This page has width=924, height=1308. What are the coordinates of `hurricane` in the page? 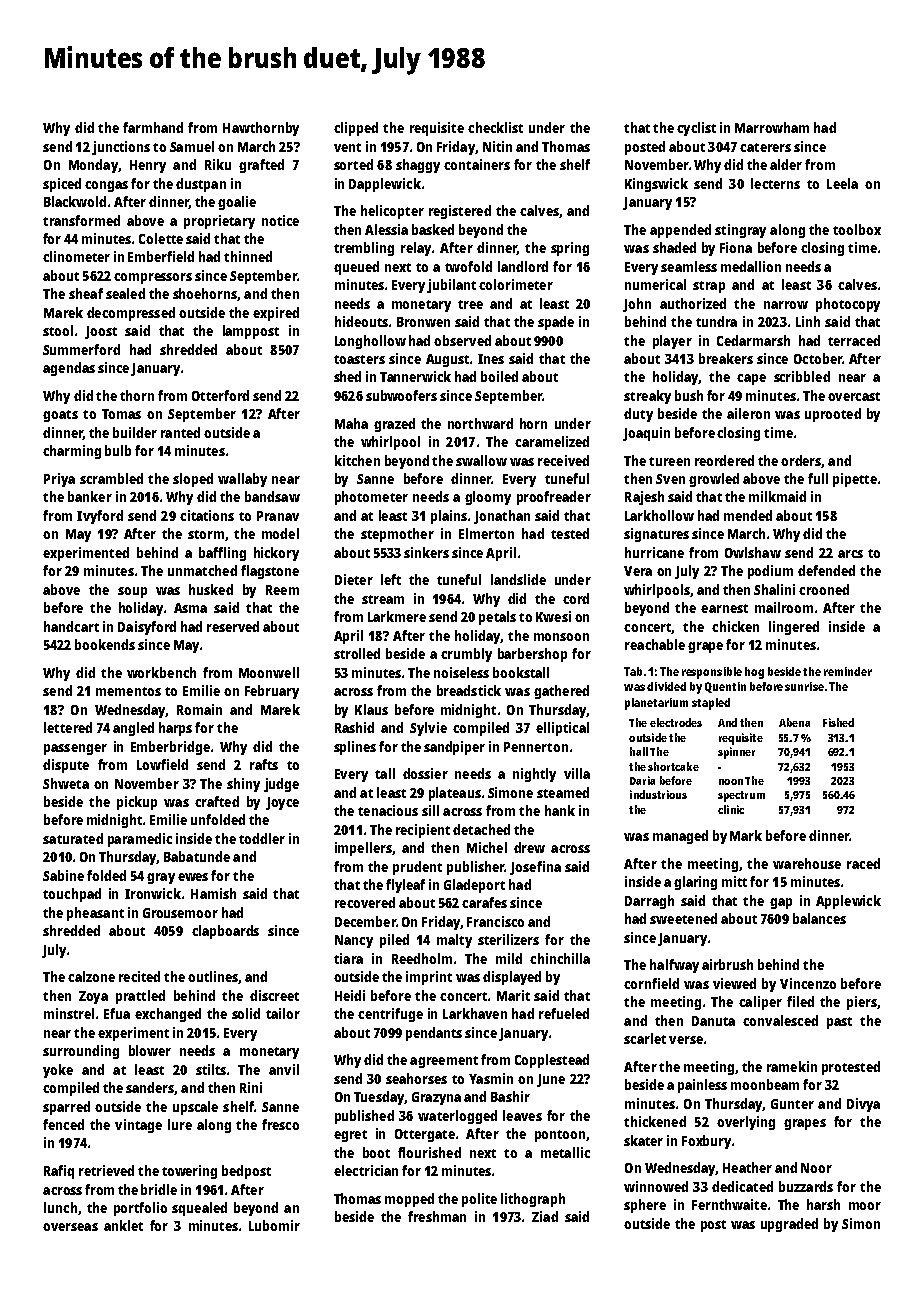 It's located at (654, 552).
